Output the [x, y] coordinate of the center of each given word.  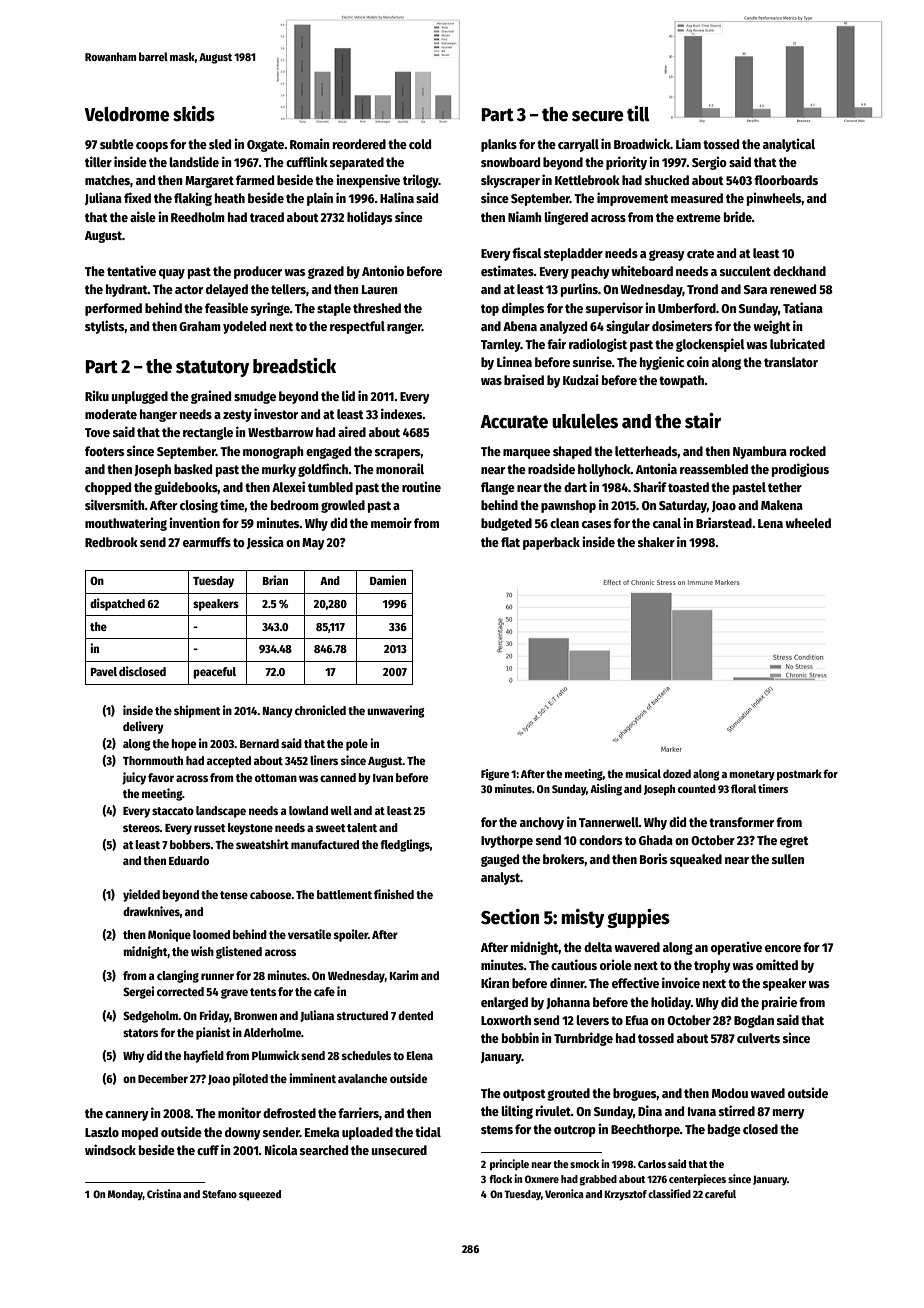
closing [199, 506]
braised [524, 379]
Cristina [164, 1193]
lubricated [797, 343]
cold [420, 144]
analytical [789, 145]
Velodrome [127, 114]
